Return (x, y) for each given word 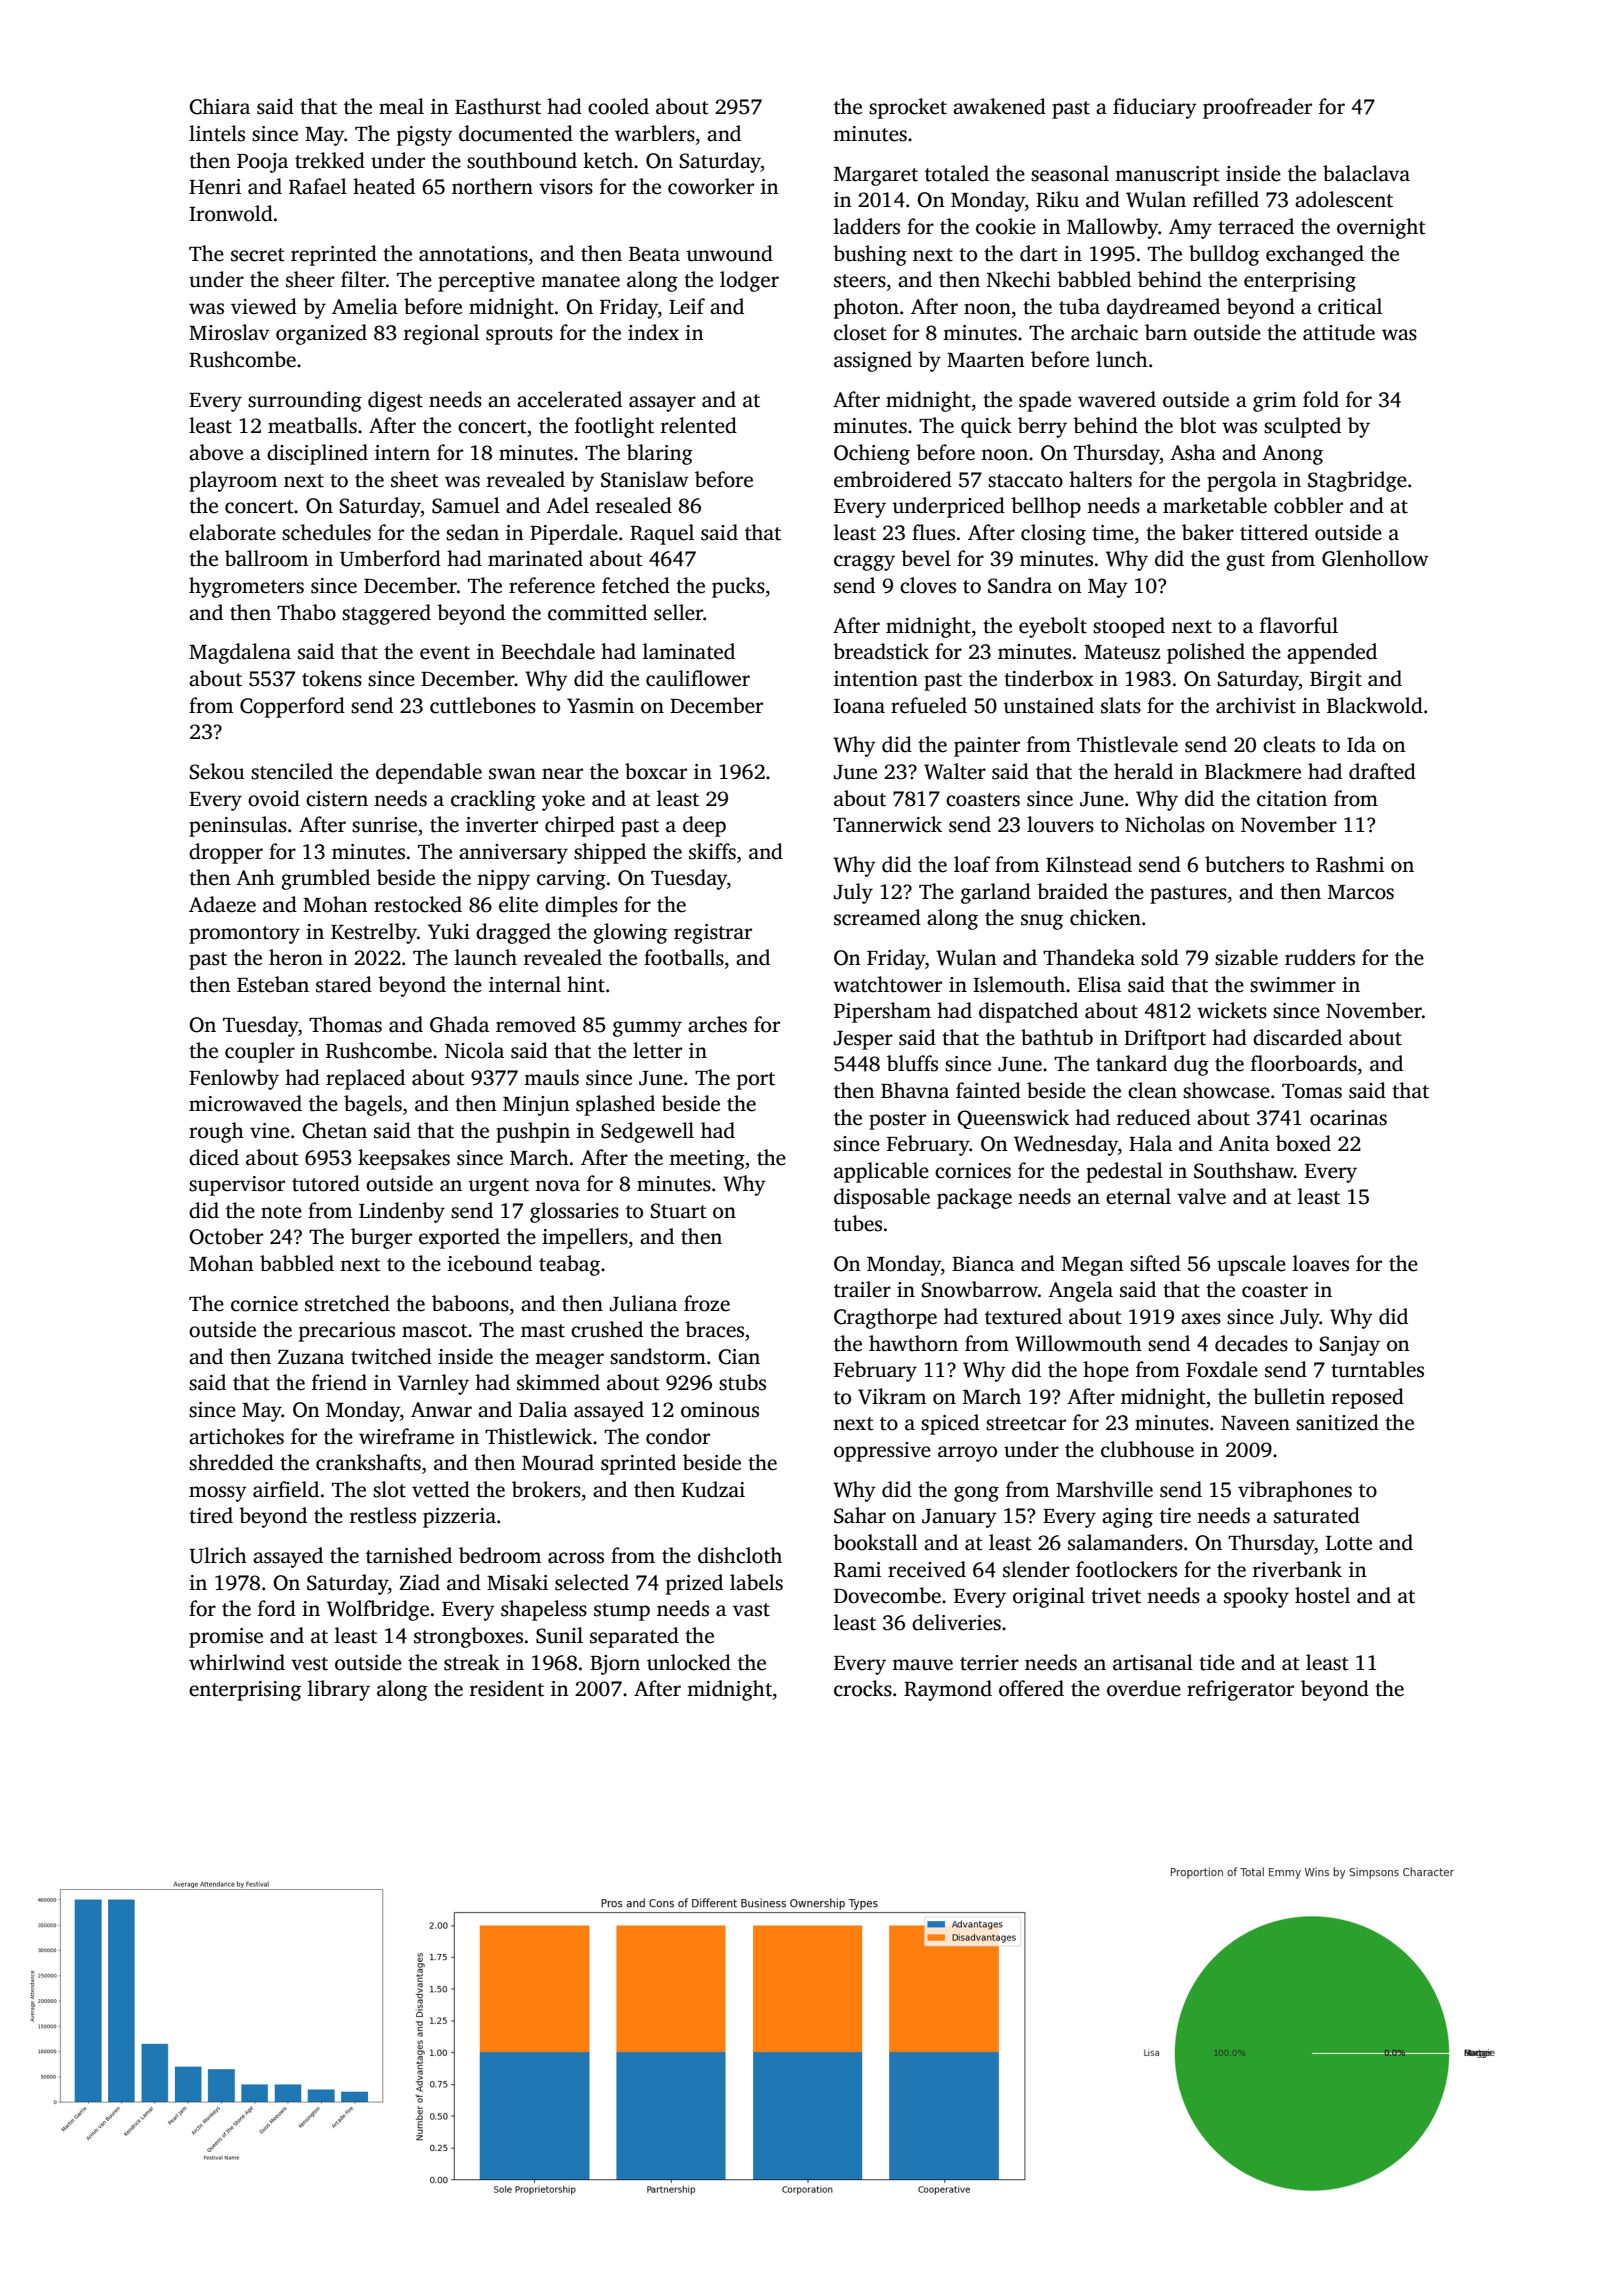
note (281, 1212)
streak (472, 1662)
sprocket (908, 108)
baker (1208, 532)
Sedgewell (647, 1132)
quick (986, 427)
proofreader (1257, 108)
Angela (1080, 1291)
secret (258, 255)
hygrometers (246, 587)
